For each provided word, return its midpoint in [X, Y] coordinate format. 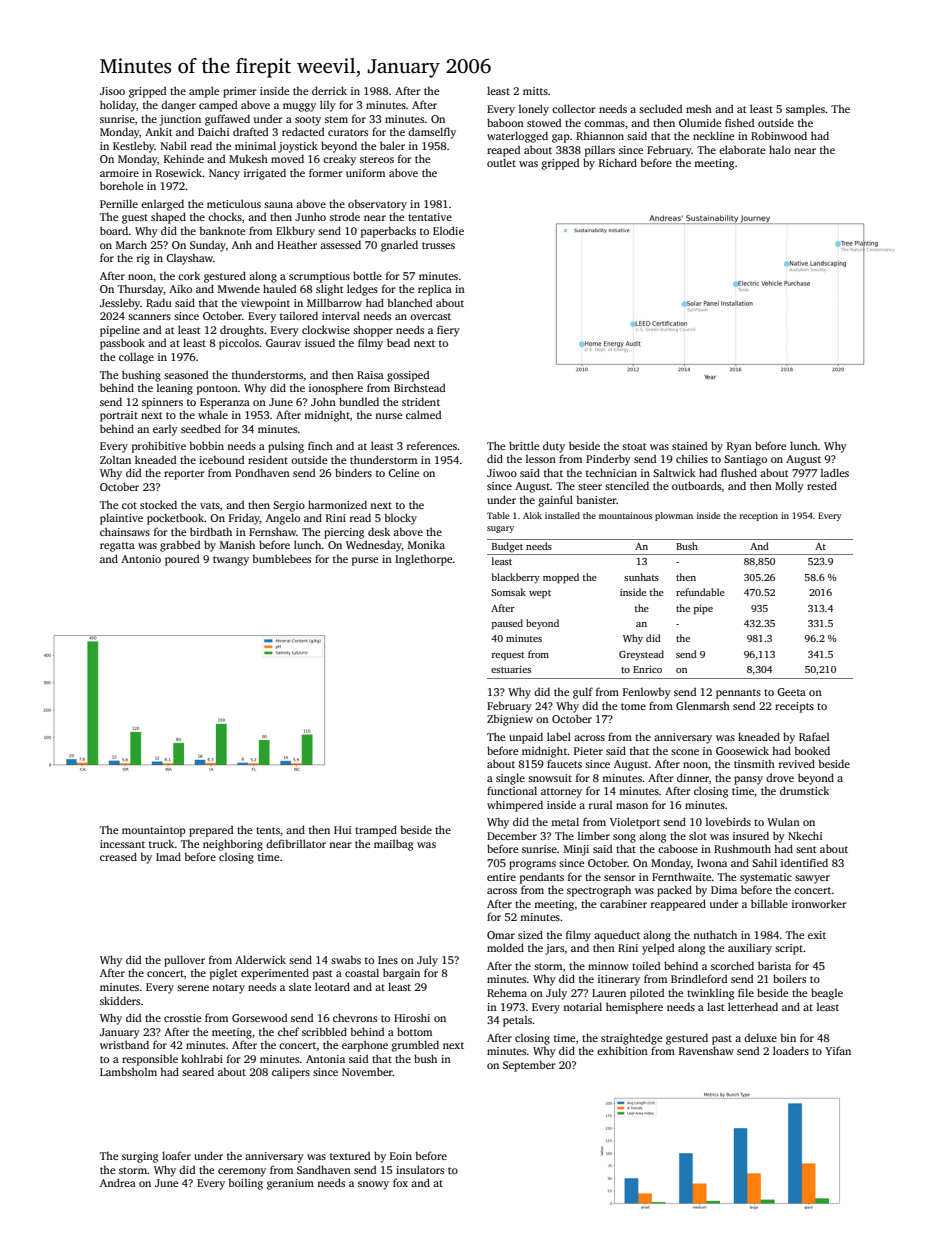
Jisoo [112, 91]
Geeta [791, 692]
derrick [329, 90]
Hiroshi [412, 1017]
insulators [420, 1169]
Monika [426, 544]
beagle [827, 994]
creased [118, 856]
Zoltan [115, 460]
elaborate [742, 149]
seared [198, 1071]
